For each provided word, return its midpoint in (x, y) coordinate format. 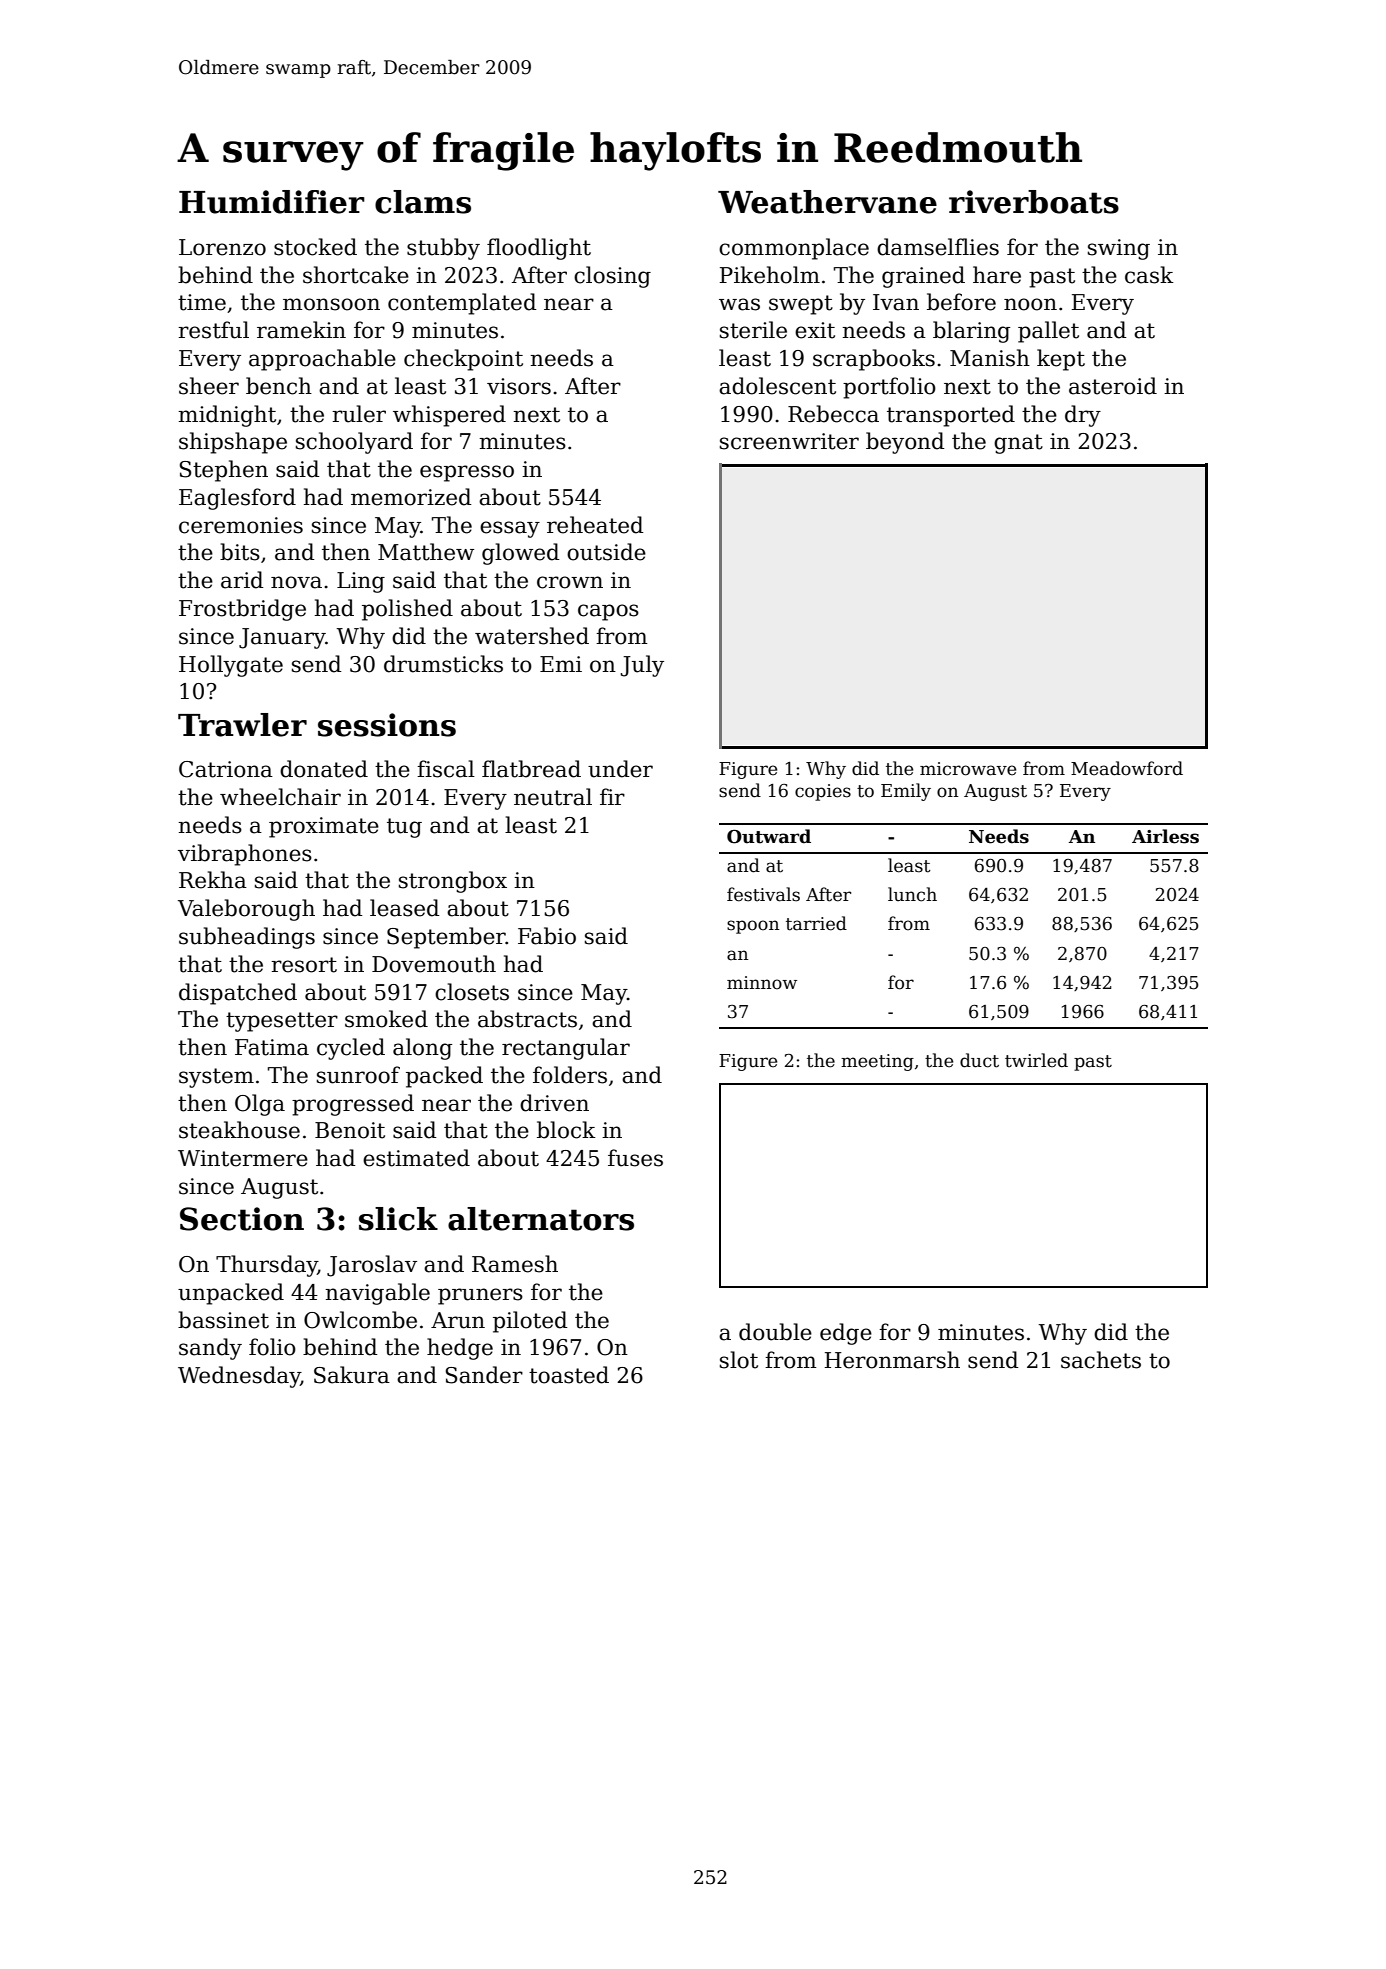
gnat (1018, 444)
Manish (990, 358)
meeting (877, 1062)
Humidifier (272, 202)
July (642, 666)
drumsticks (443, 664)
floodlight (539, 249)
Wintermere (243, 1158)
